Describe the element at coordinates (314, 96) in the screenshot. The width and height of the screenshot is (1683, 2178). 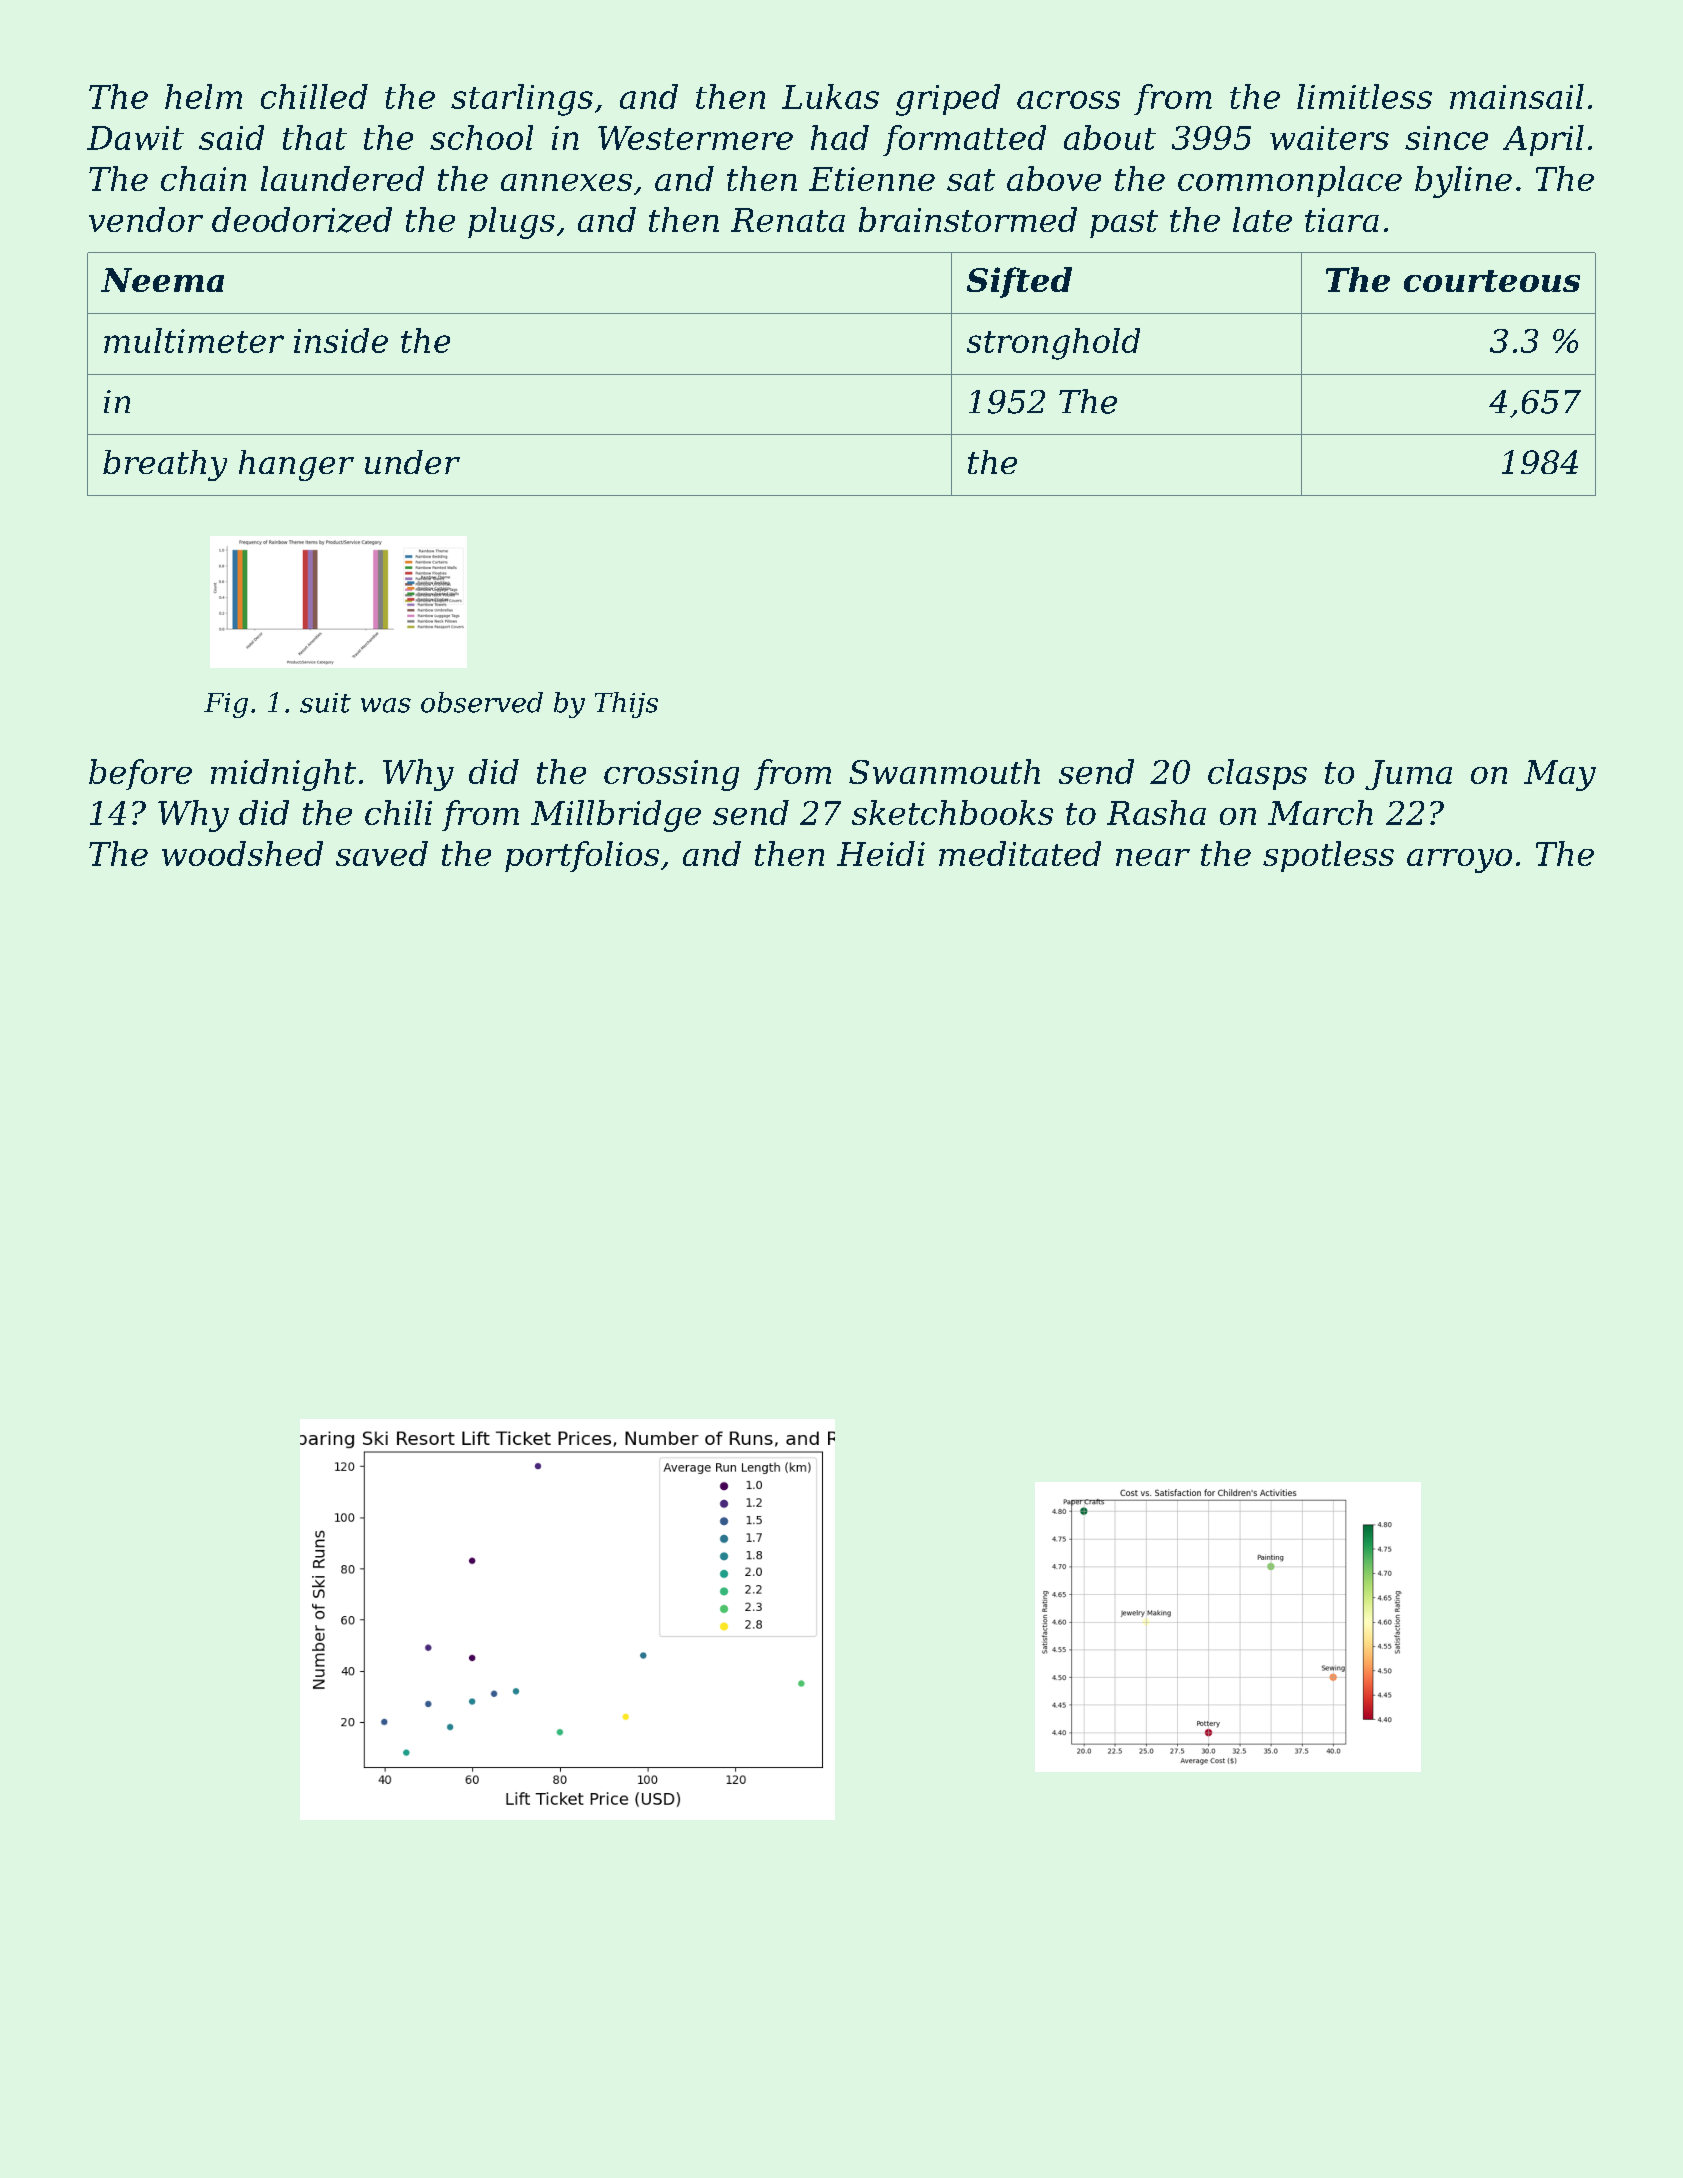
I see `chilled` at that location.
